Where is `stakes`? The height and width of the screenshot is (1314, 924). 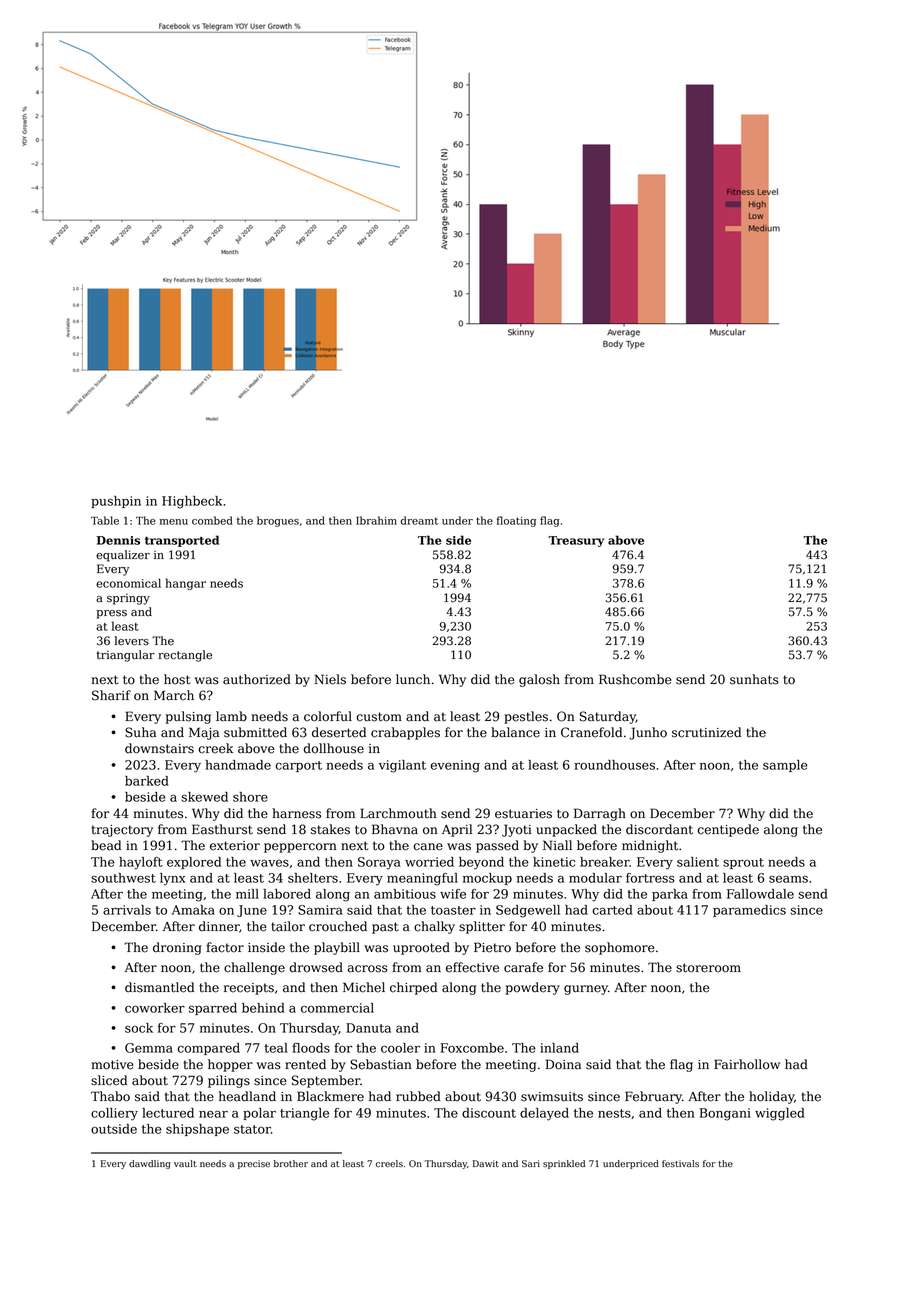 stakes is located at coordinates (330, 829).
